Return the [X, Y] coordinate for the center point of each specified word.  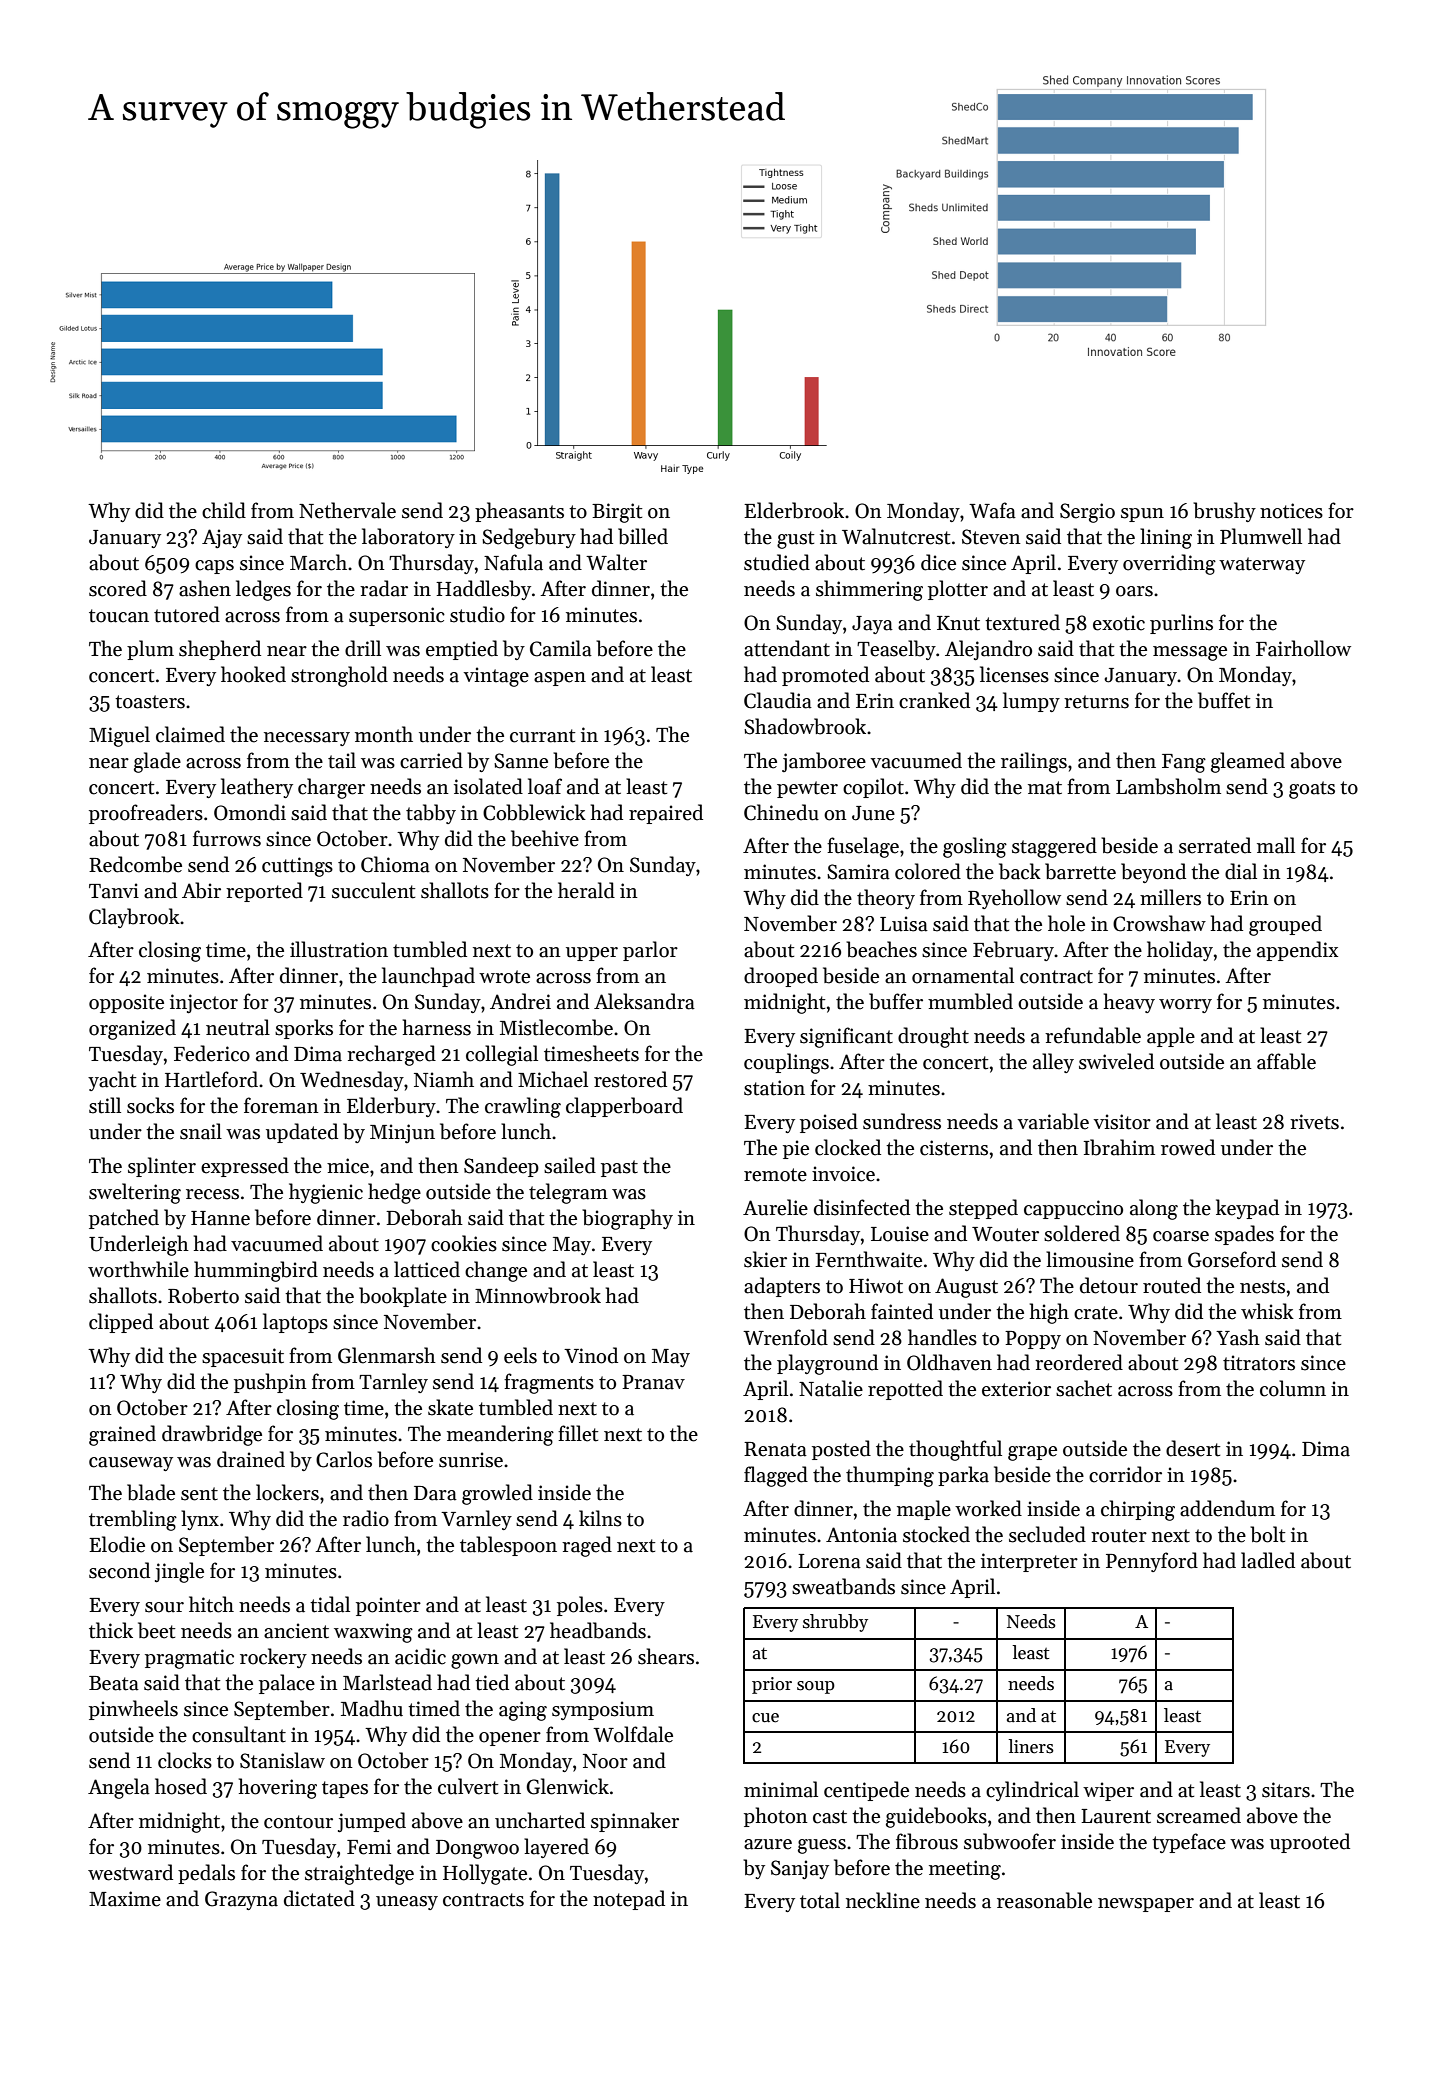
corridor [1125, 1474]
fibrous [927, 1841]
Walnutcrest [896, 536]
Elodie [117, 1544]
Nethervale [347, 510]
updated [302, 1133]
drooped [781, 977]
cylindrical [1032, 1791]
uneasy [407, 1903]
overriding [1169, 564]
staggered [1054, 847]
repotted [905, 1390]
